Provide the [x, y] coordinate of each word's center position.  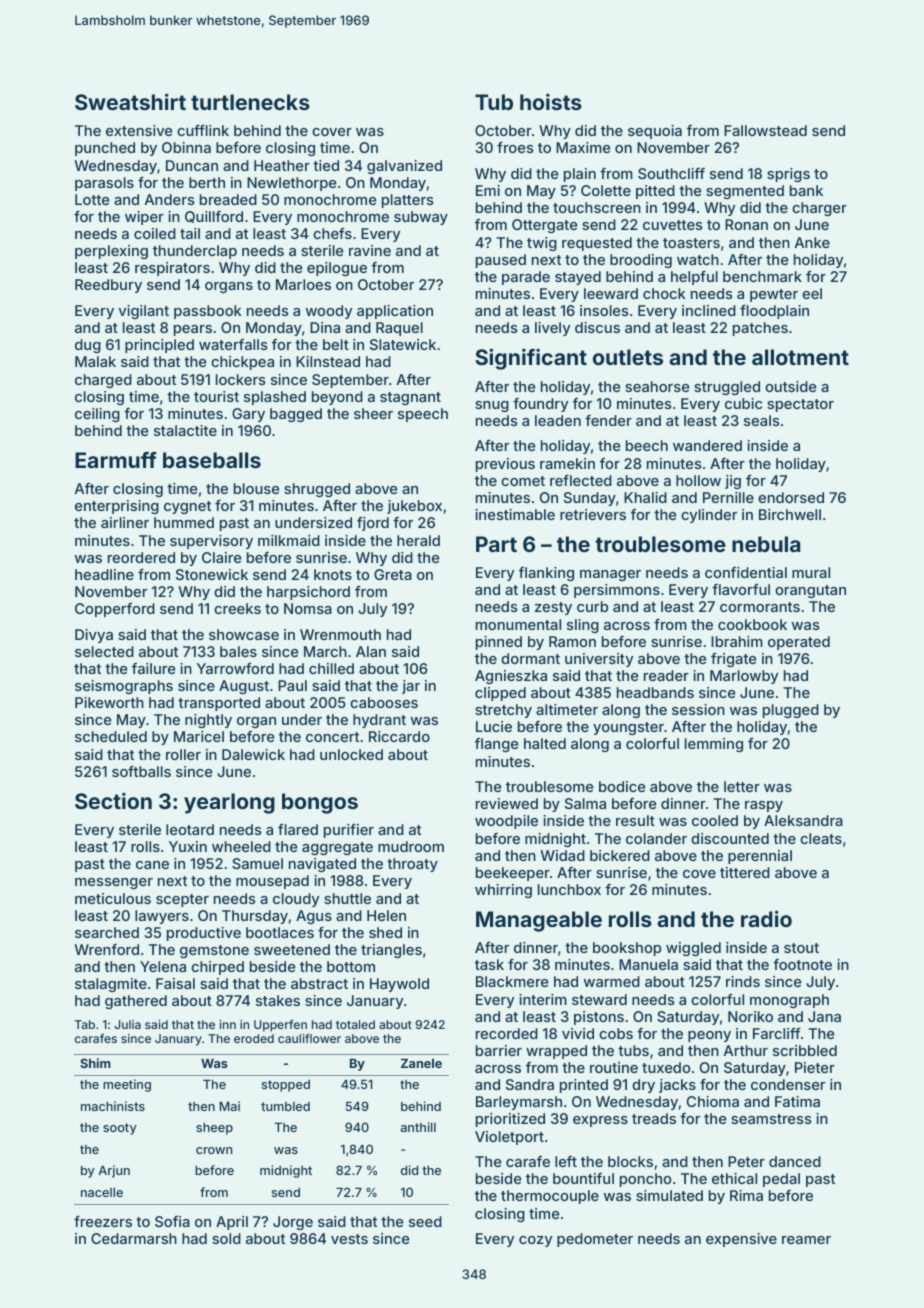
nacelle [102, 1192]
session [698, 709]
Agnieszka [511, 677]
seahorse [657, 386]
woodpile [506, 822]
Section [113, 801]
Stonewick [212, 574]
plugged [791, 711]
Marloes [303, 284]
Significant [531, 359]
